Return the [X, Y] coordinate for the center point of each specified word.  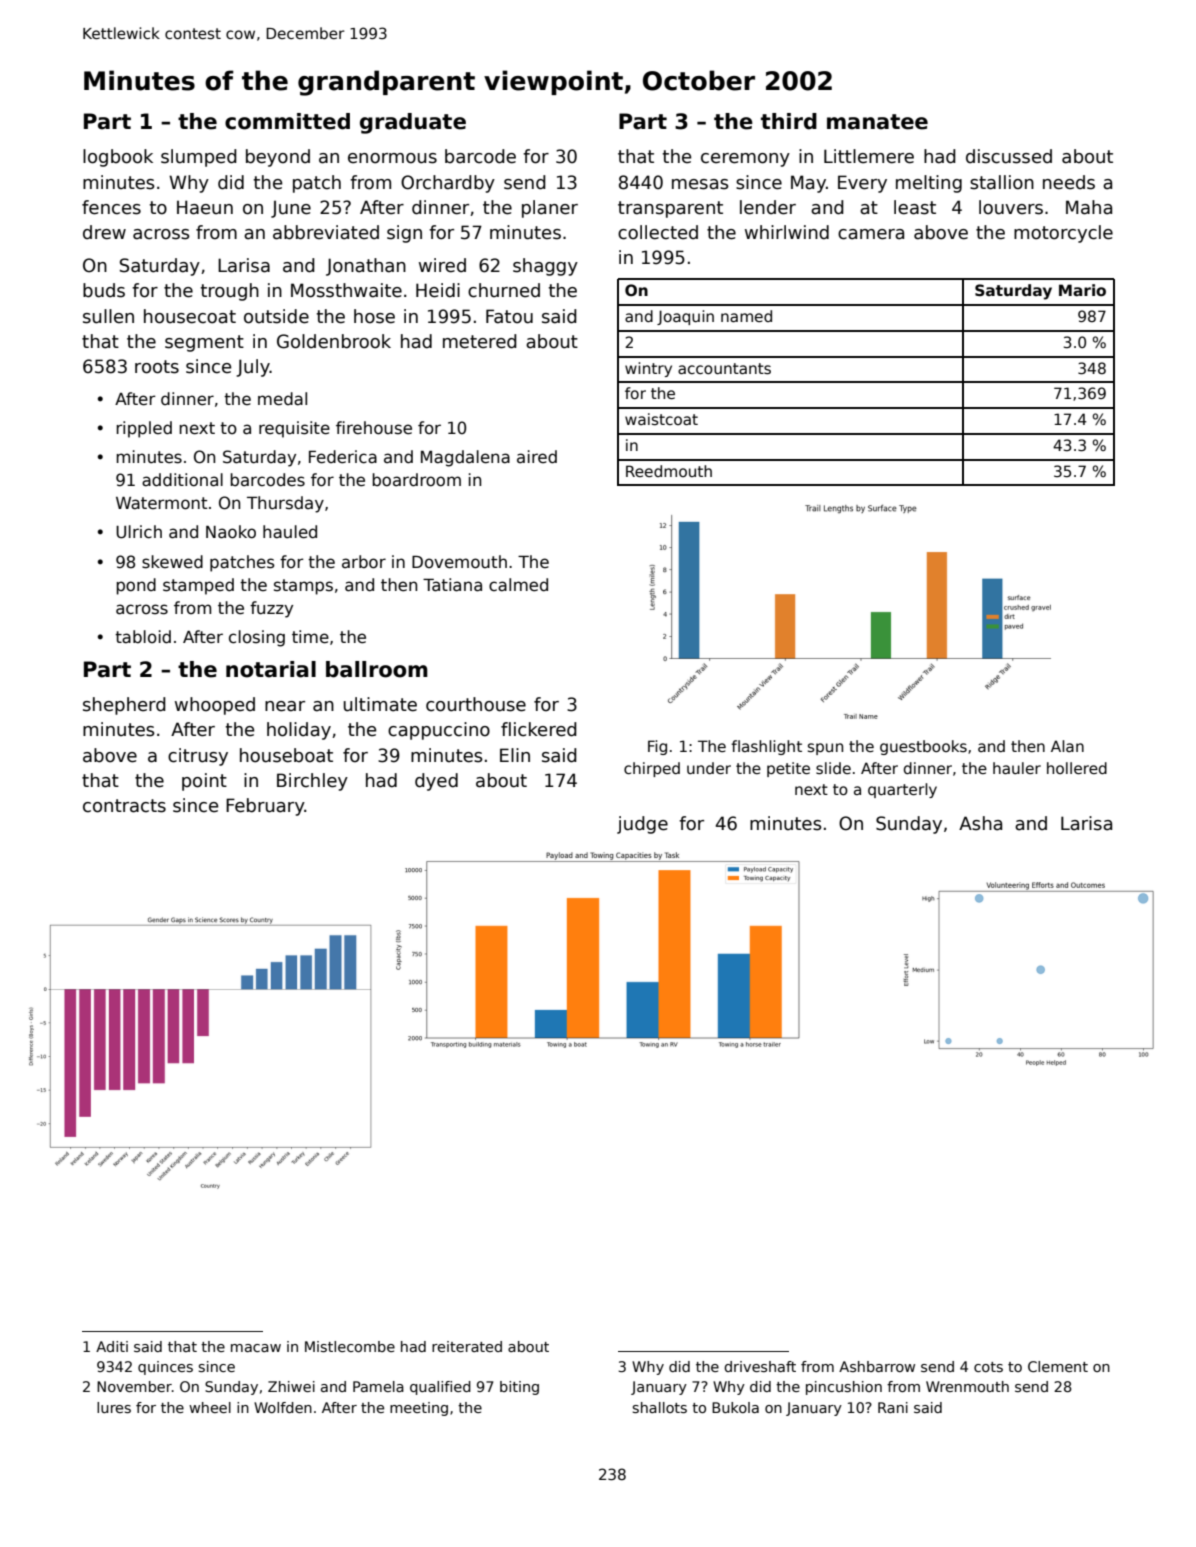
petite [788, 769]
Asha [980, 823]
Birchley [312, 782]
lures [114, 1407]
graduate [413, 123]
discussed [1009, 156]
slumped [199, 158]
